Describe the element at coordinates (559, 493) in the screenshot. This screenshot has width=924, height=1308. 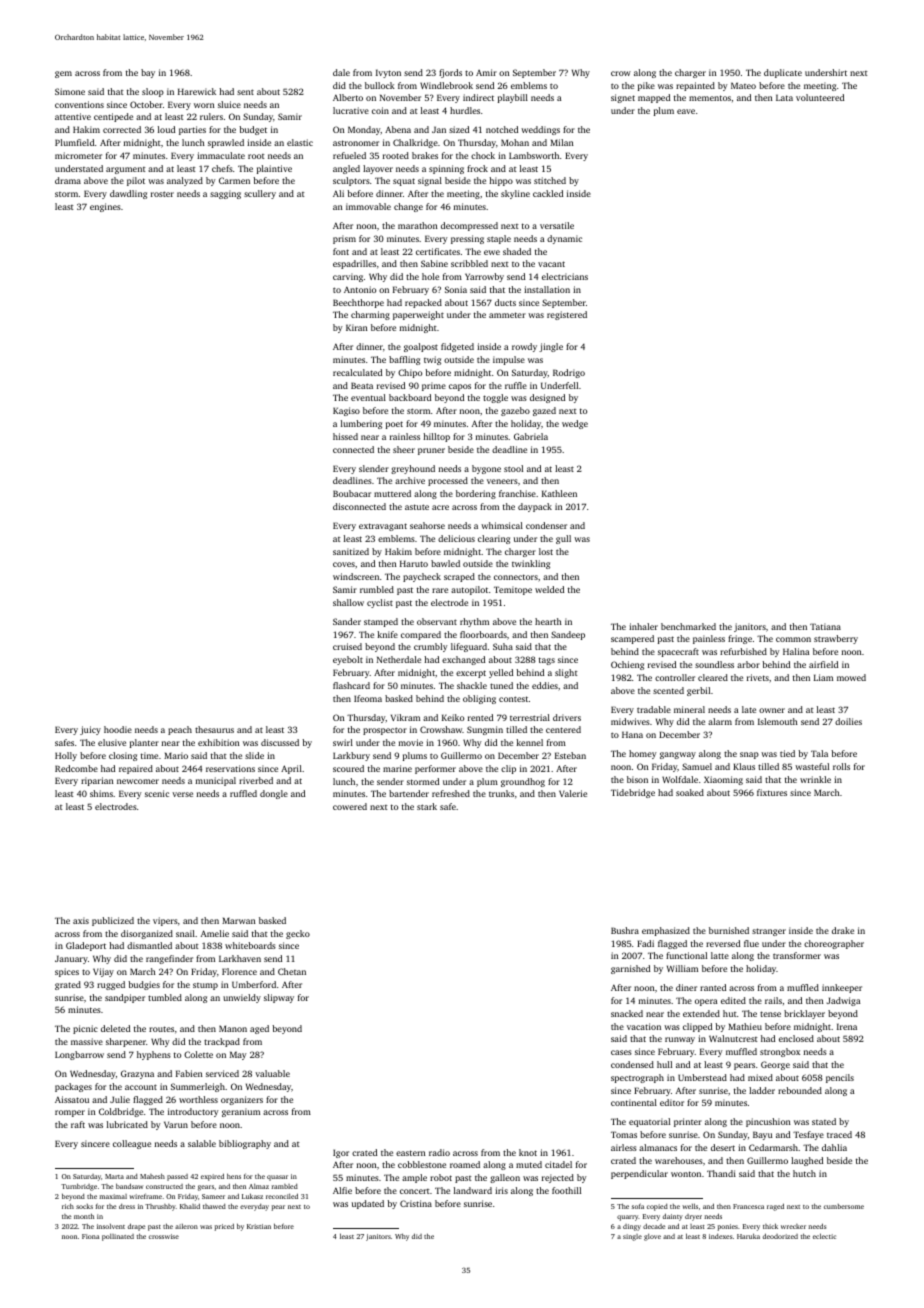
I see `Kathleen` at that location.
